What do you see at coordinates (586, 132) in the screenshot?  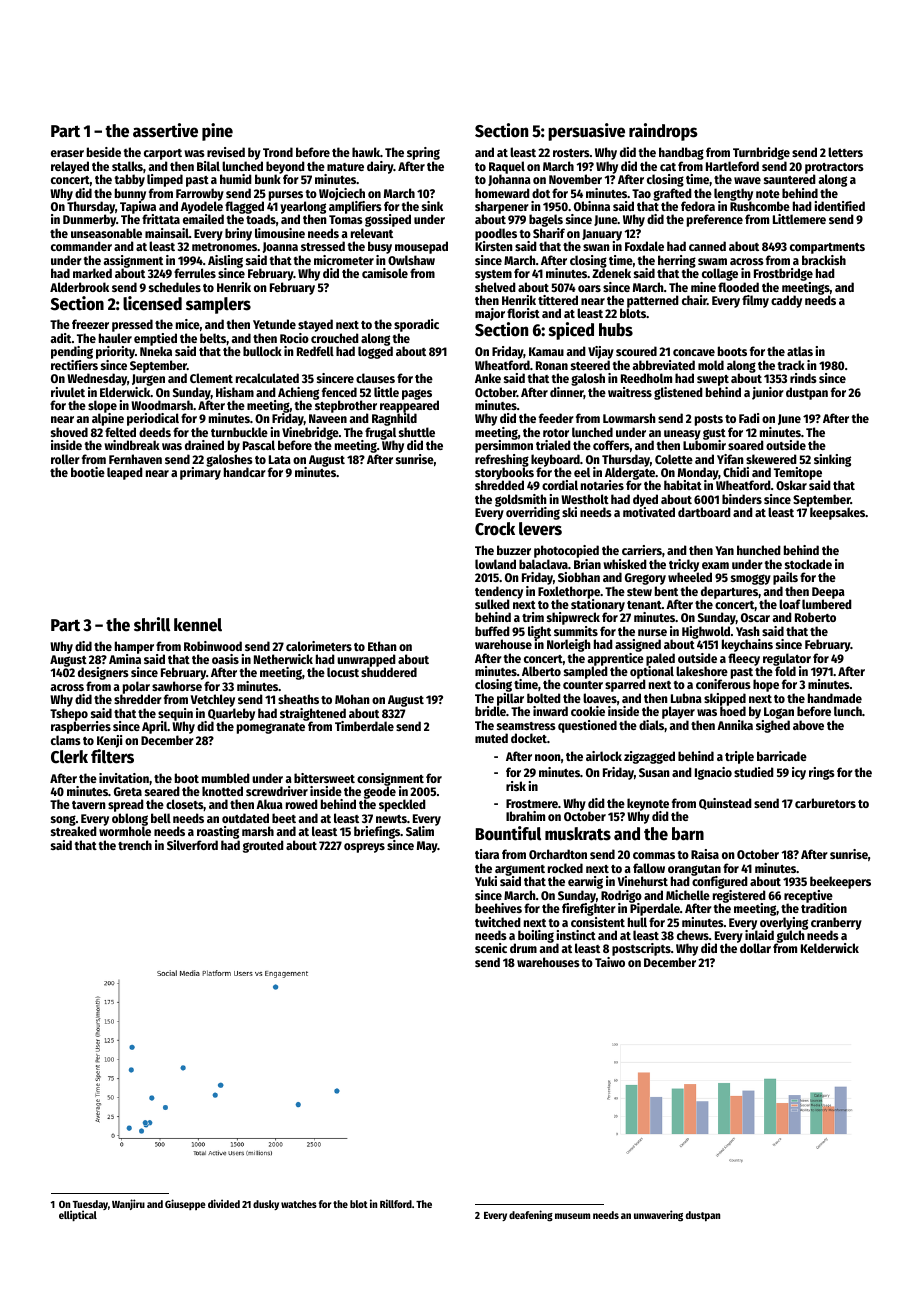 I see `persuasive` at bounding box center [586, 132].
